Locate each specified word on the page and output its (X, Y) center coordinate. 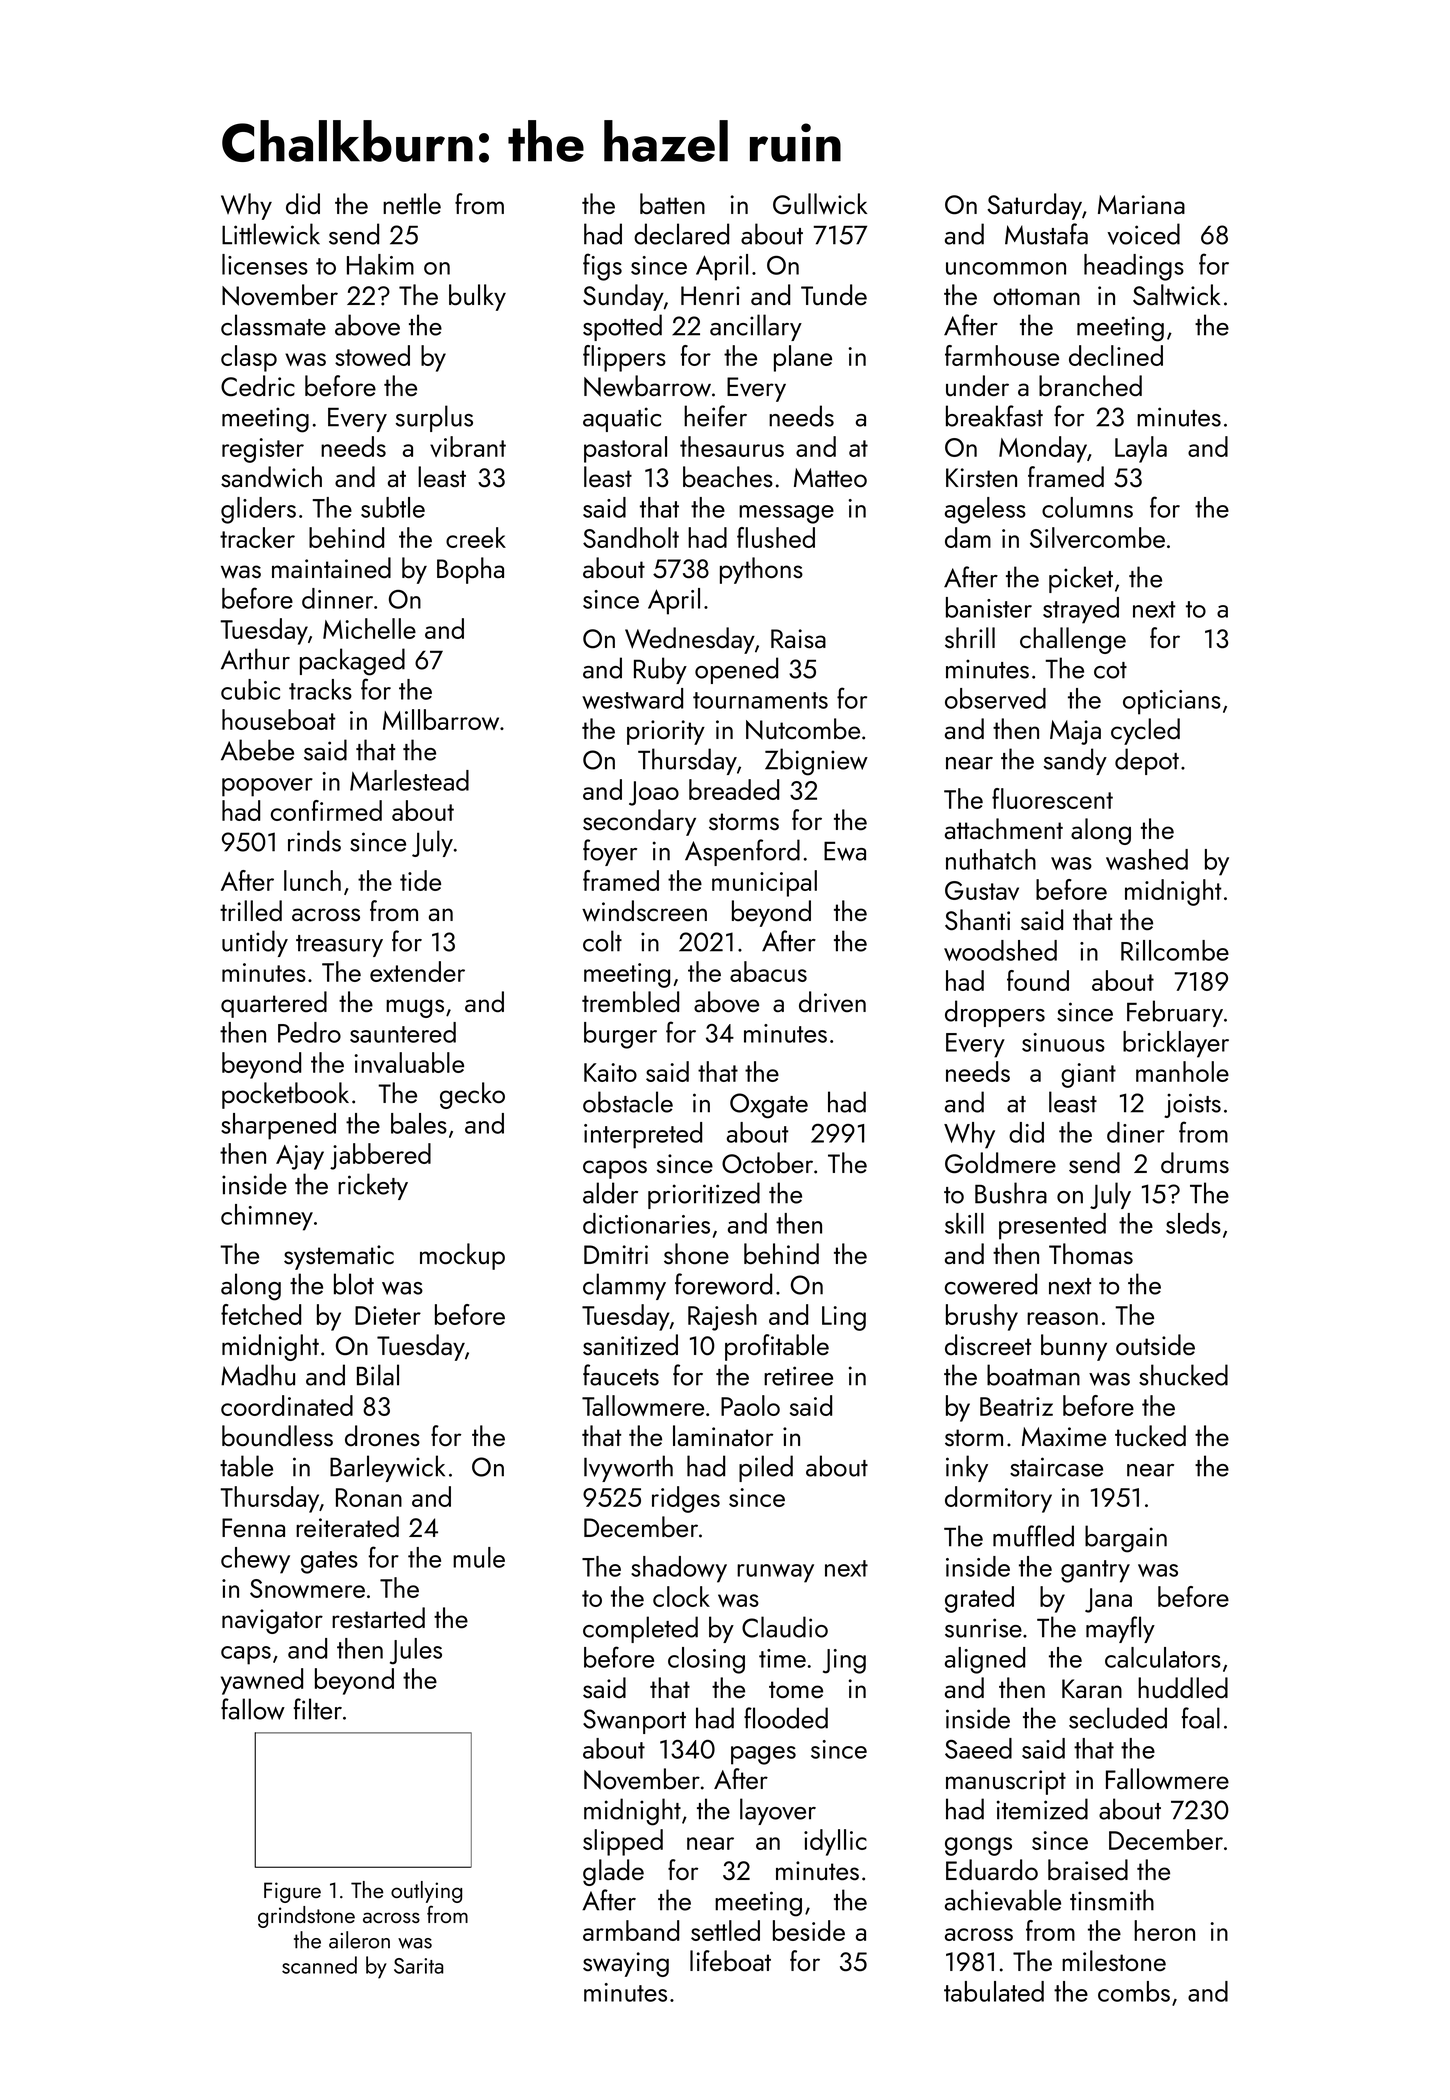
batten (672, 203)
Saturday (1035, 206)
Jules (416, 1651)
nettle (412, 203)
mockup (462, 1256)
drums (1195, 1162)
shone (696, 1253)
